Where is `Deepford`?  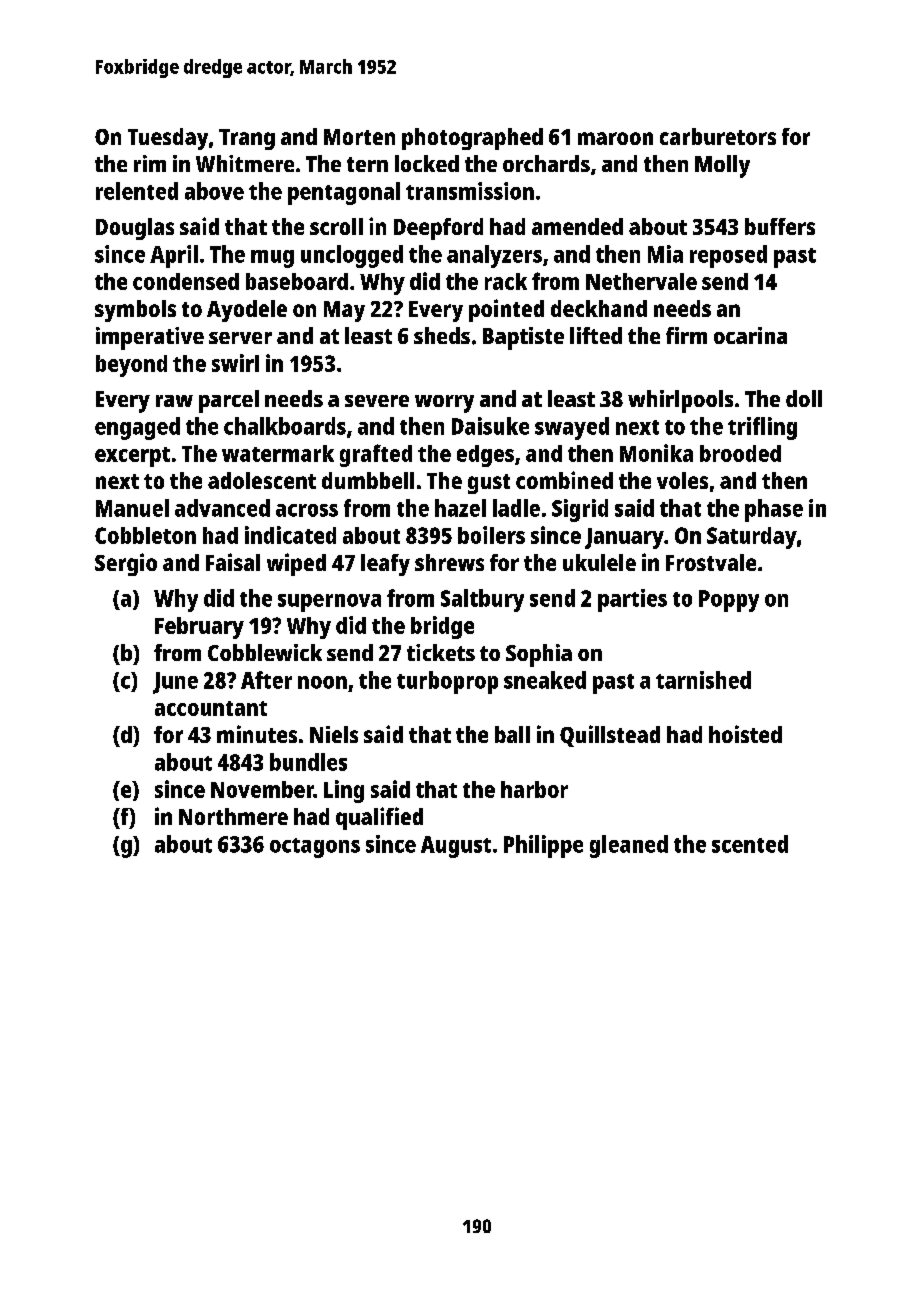 Deepford is located at coordinates (438, 229).
